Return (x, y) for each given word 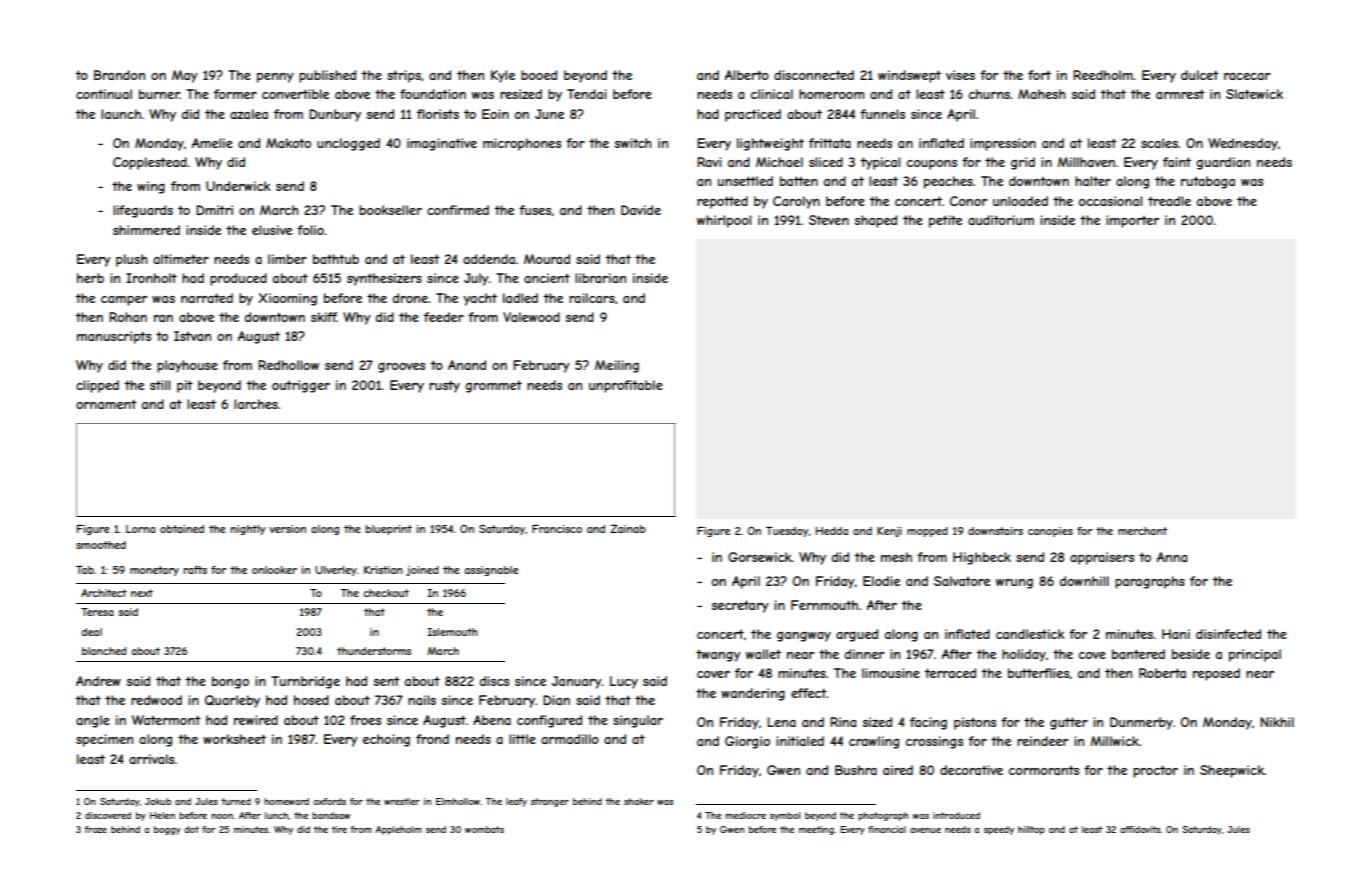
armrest (1180, 94)
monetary (154, 571)
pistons (975, 723)
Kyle (503, 76)
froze (95, 829)
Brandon (119, 75)
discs (494, 681)
